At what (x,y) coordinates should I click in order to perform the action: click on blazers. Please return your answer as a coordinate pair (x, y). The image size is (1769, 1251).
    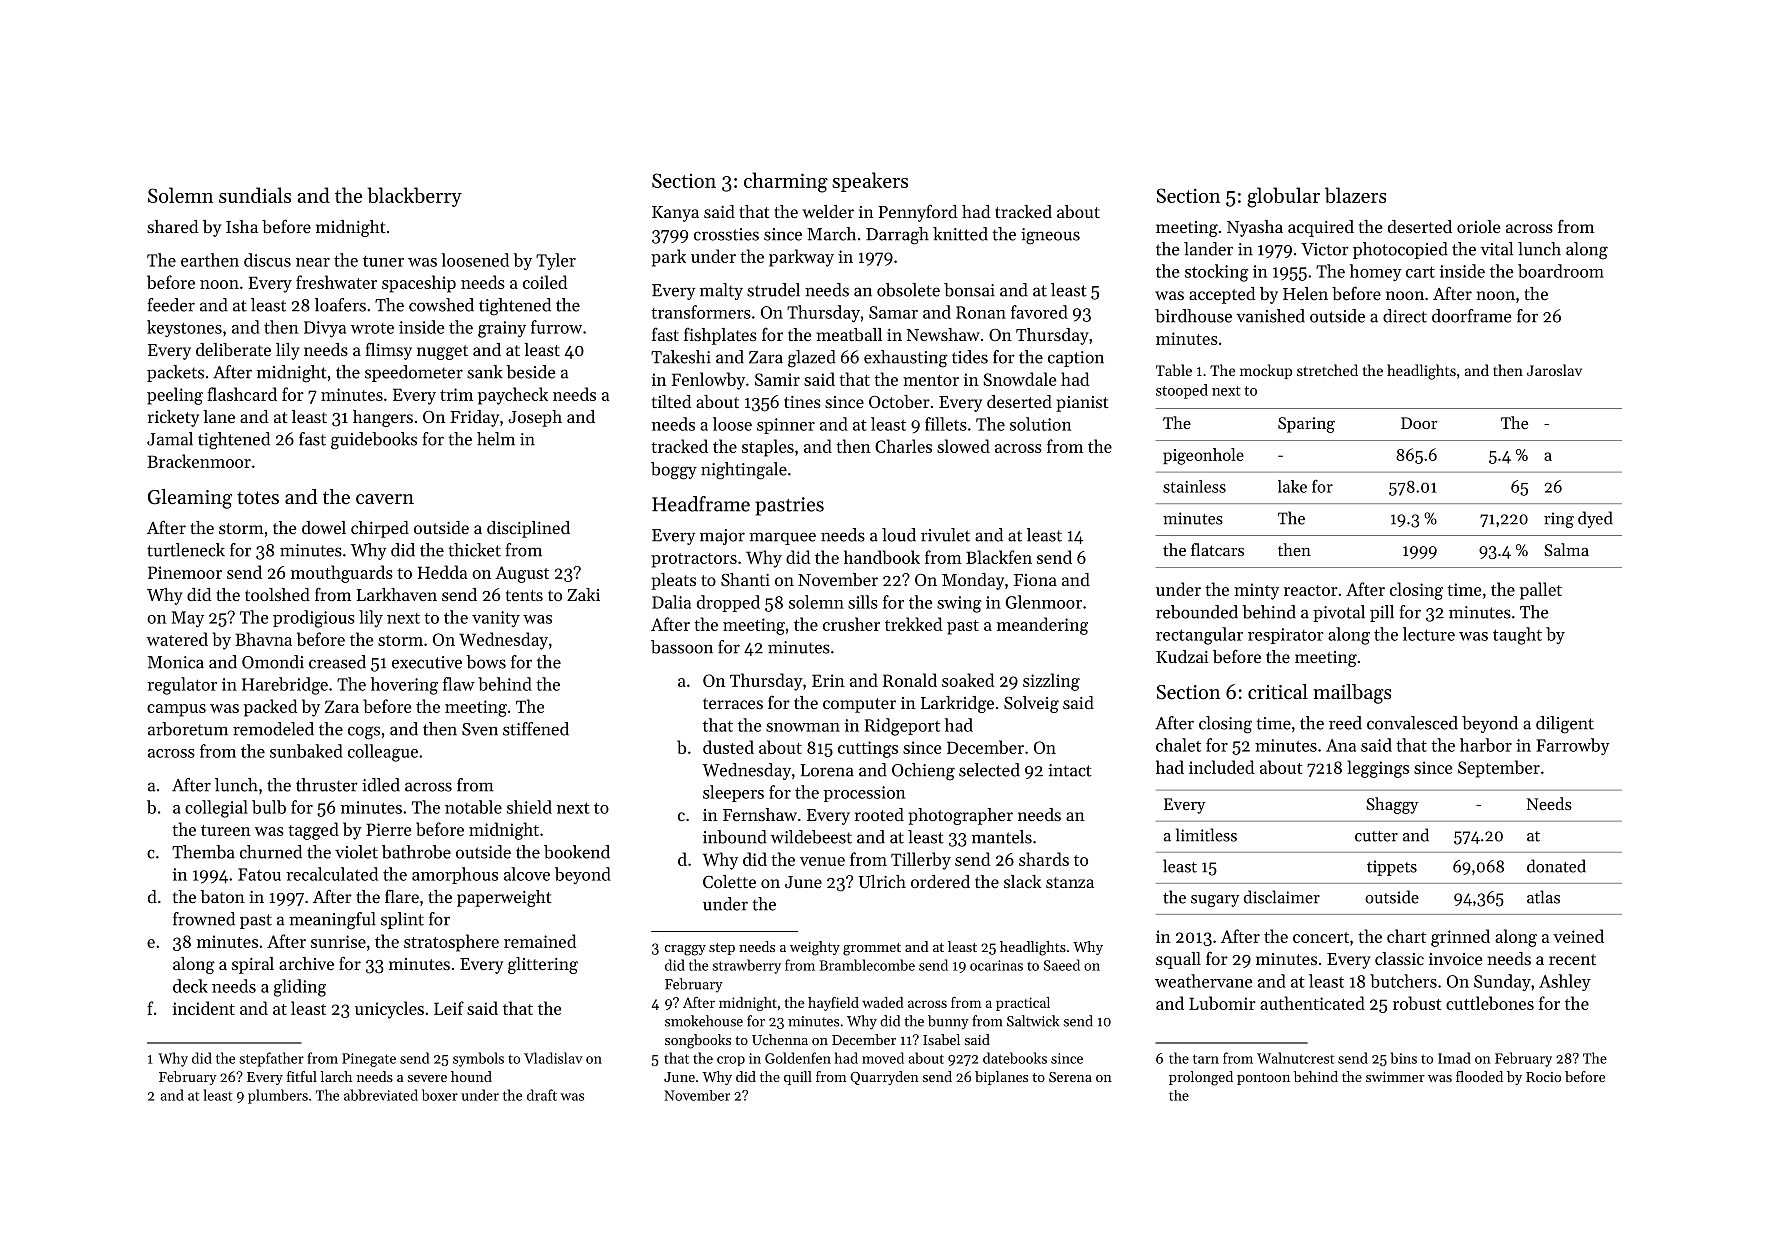
    Looking at the image, I should click on (1355, 195).
